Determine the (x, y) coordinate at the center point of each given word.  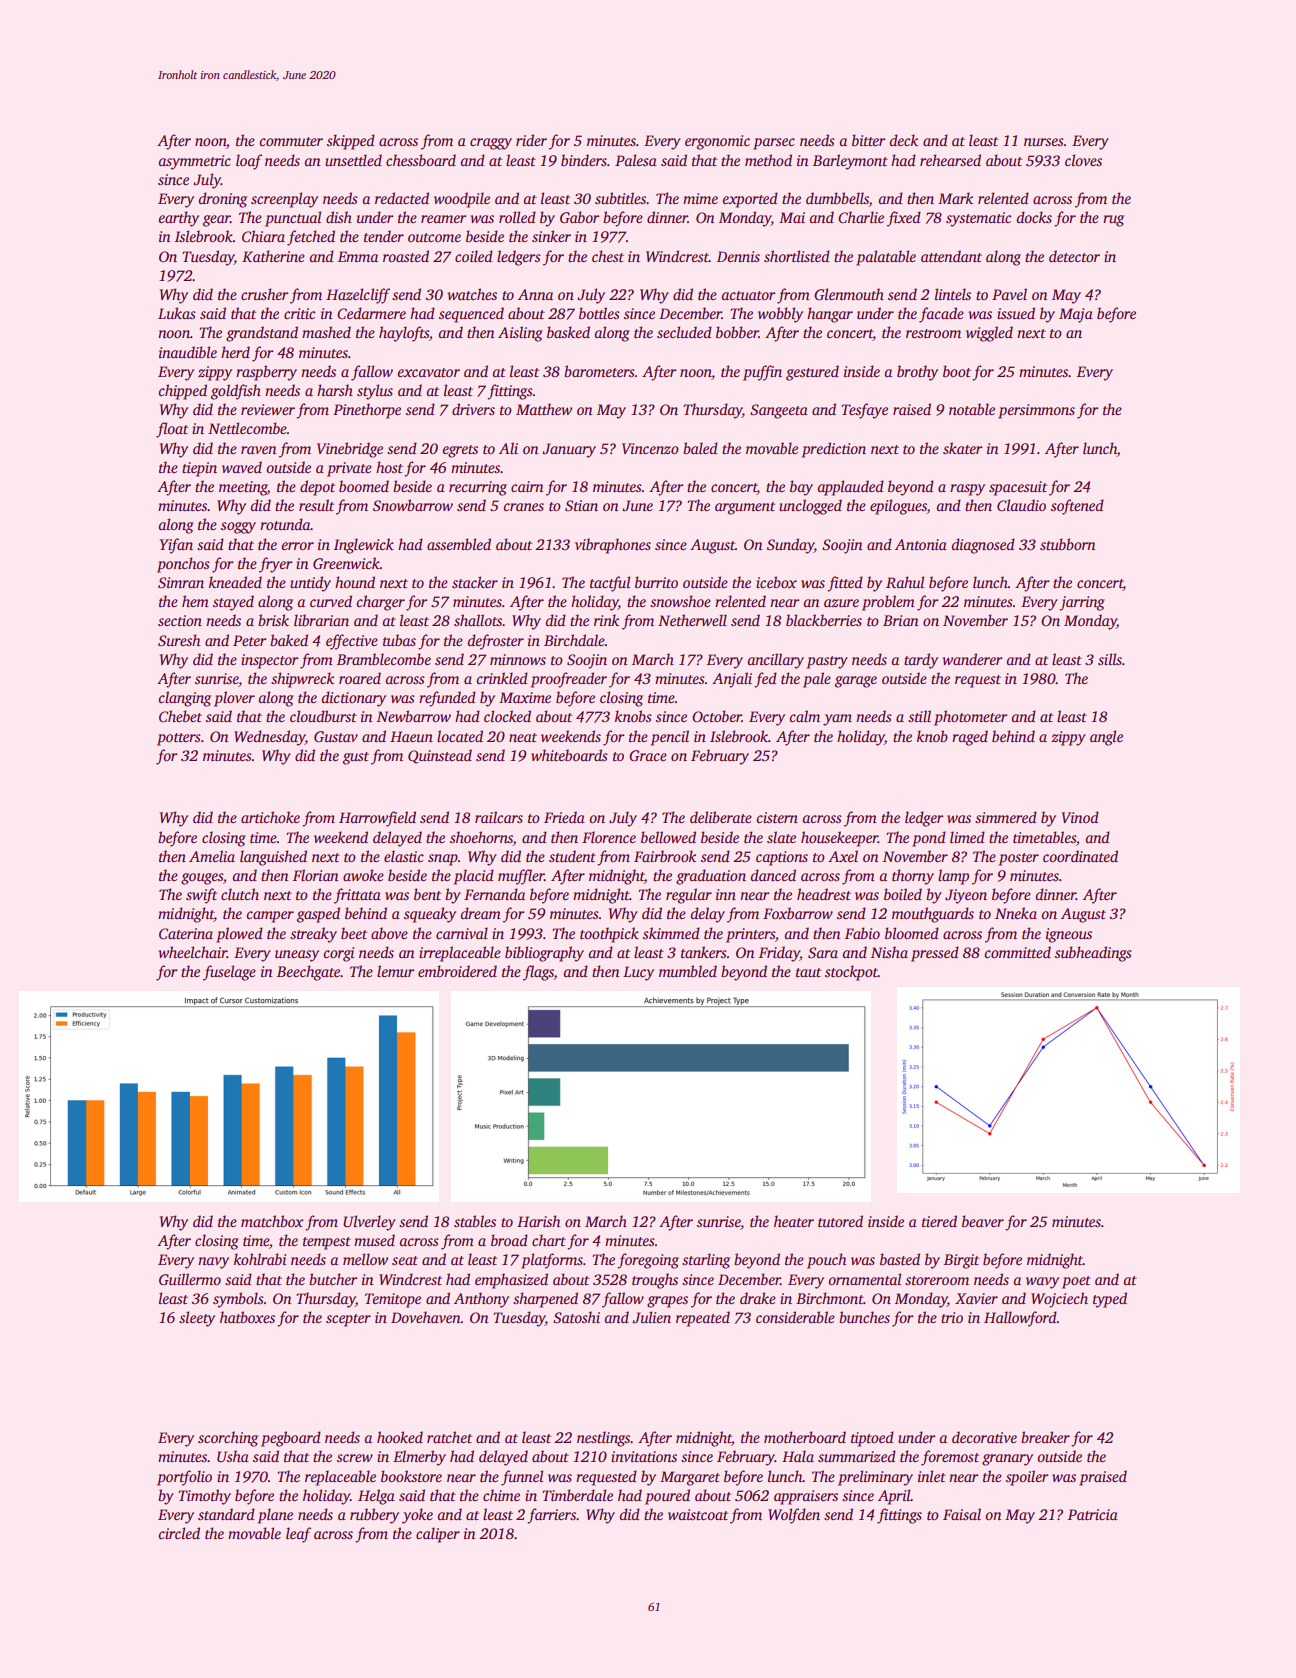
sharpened (545, 1300)
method (768, 160)
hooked (400, 1437)
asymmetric (194, 162)
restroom (933, 333)
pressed (935, 954)
